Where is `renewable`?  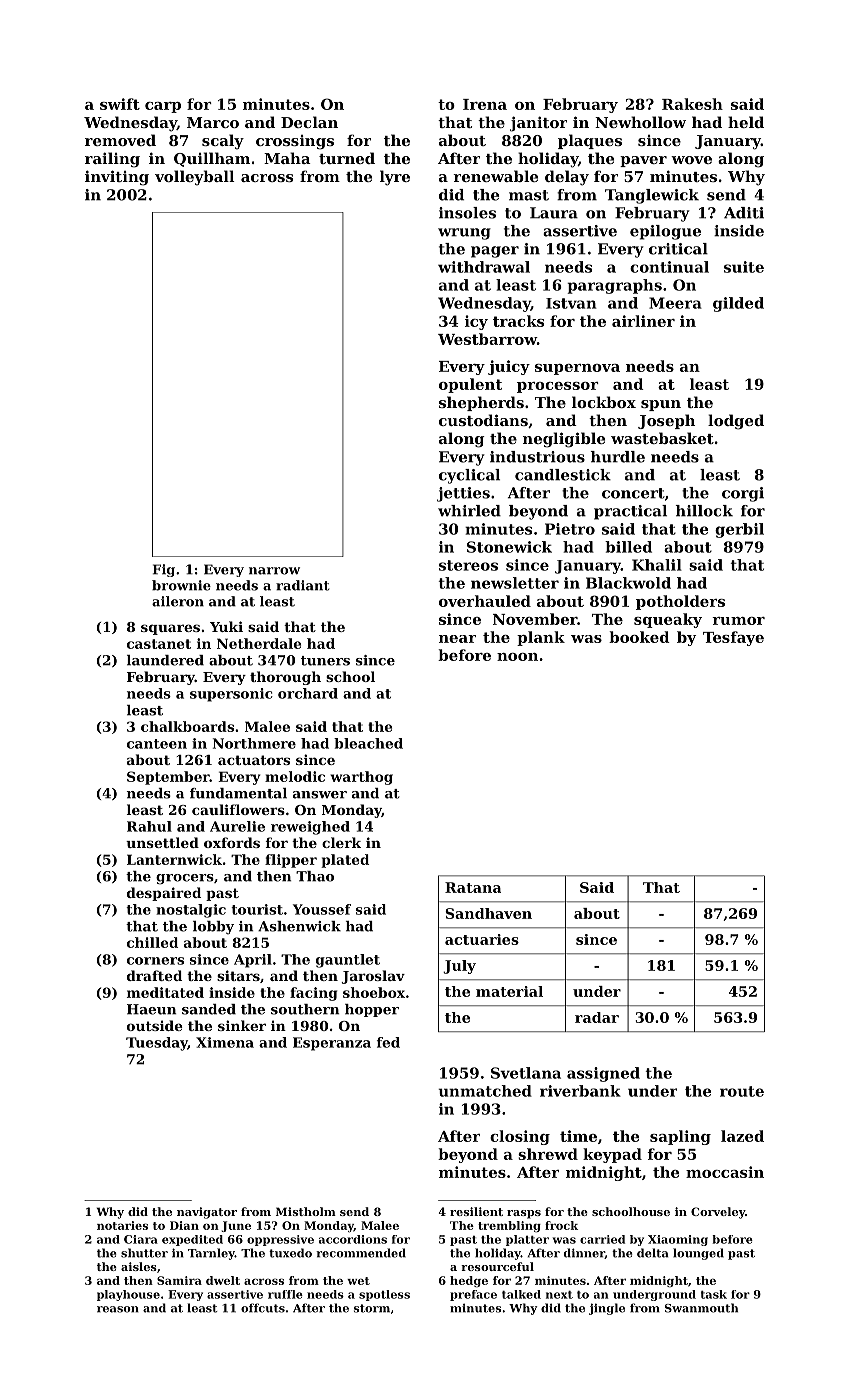 renewable is located at coordinates (496, 176).
